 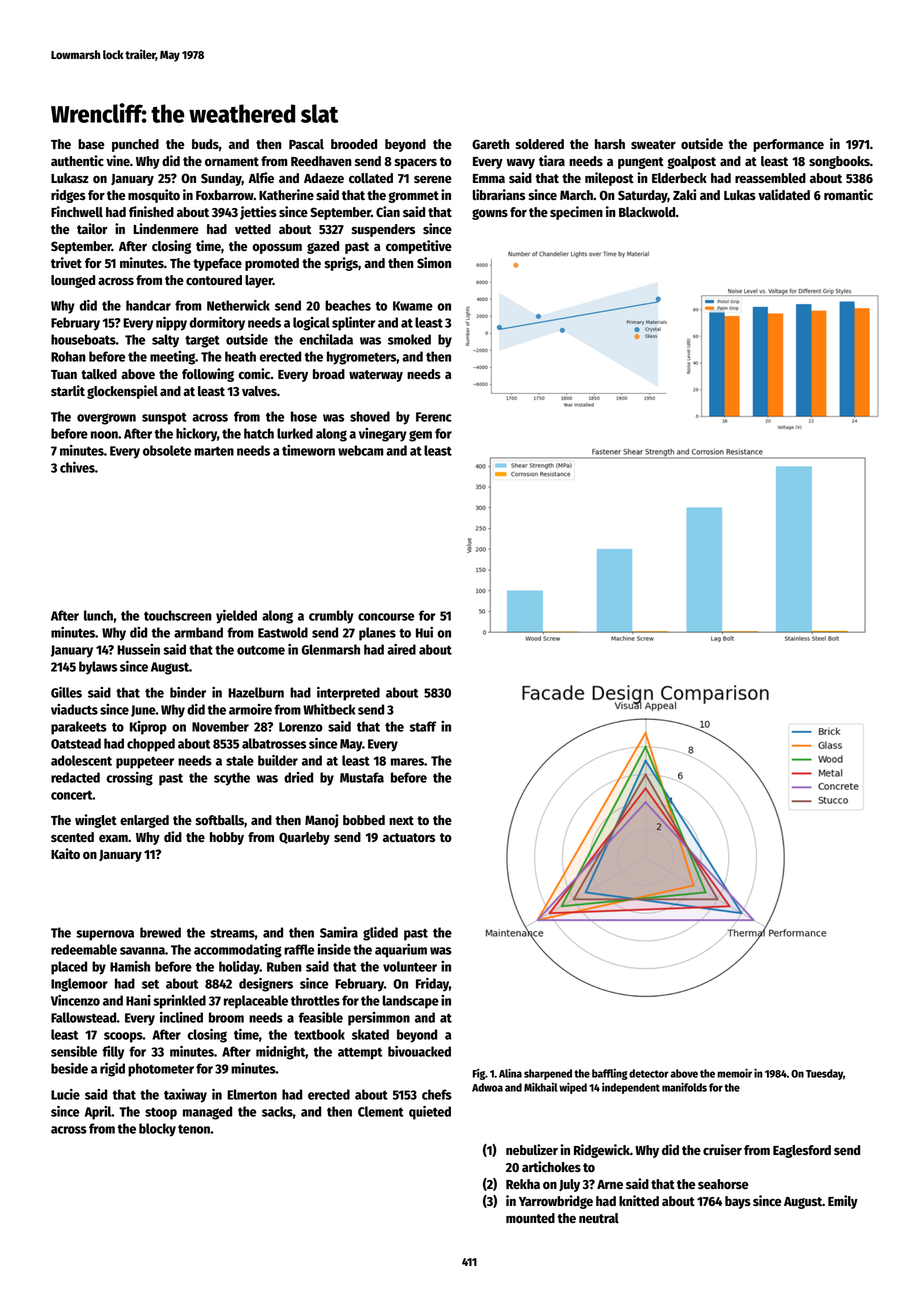 I want to click on romantic, so click(x=848, y=194).
